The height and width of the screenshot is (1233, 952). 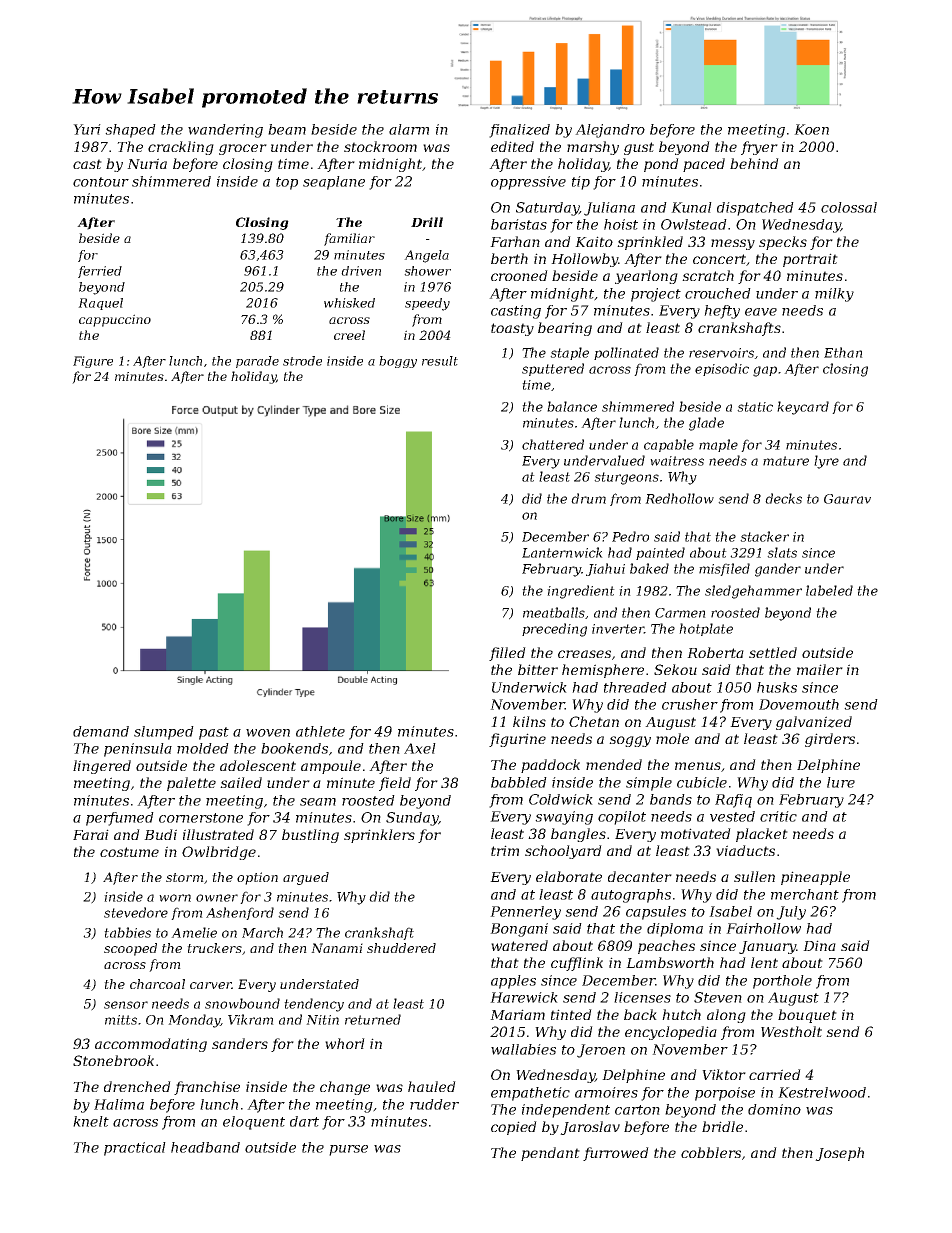 I want to click on athlete, so click(x=320, y=731).
